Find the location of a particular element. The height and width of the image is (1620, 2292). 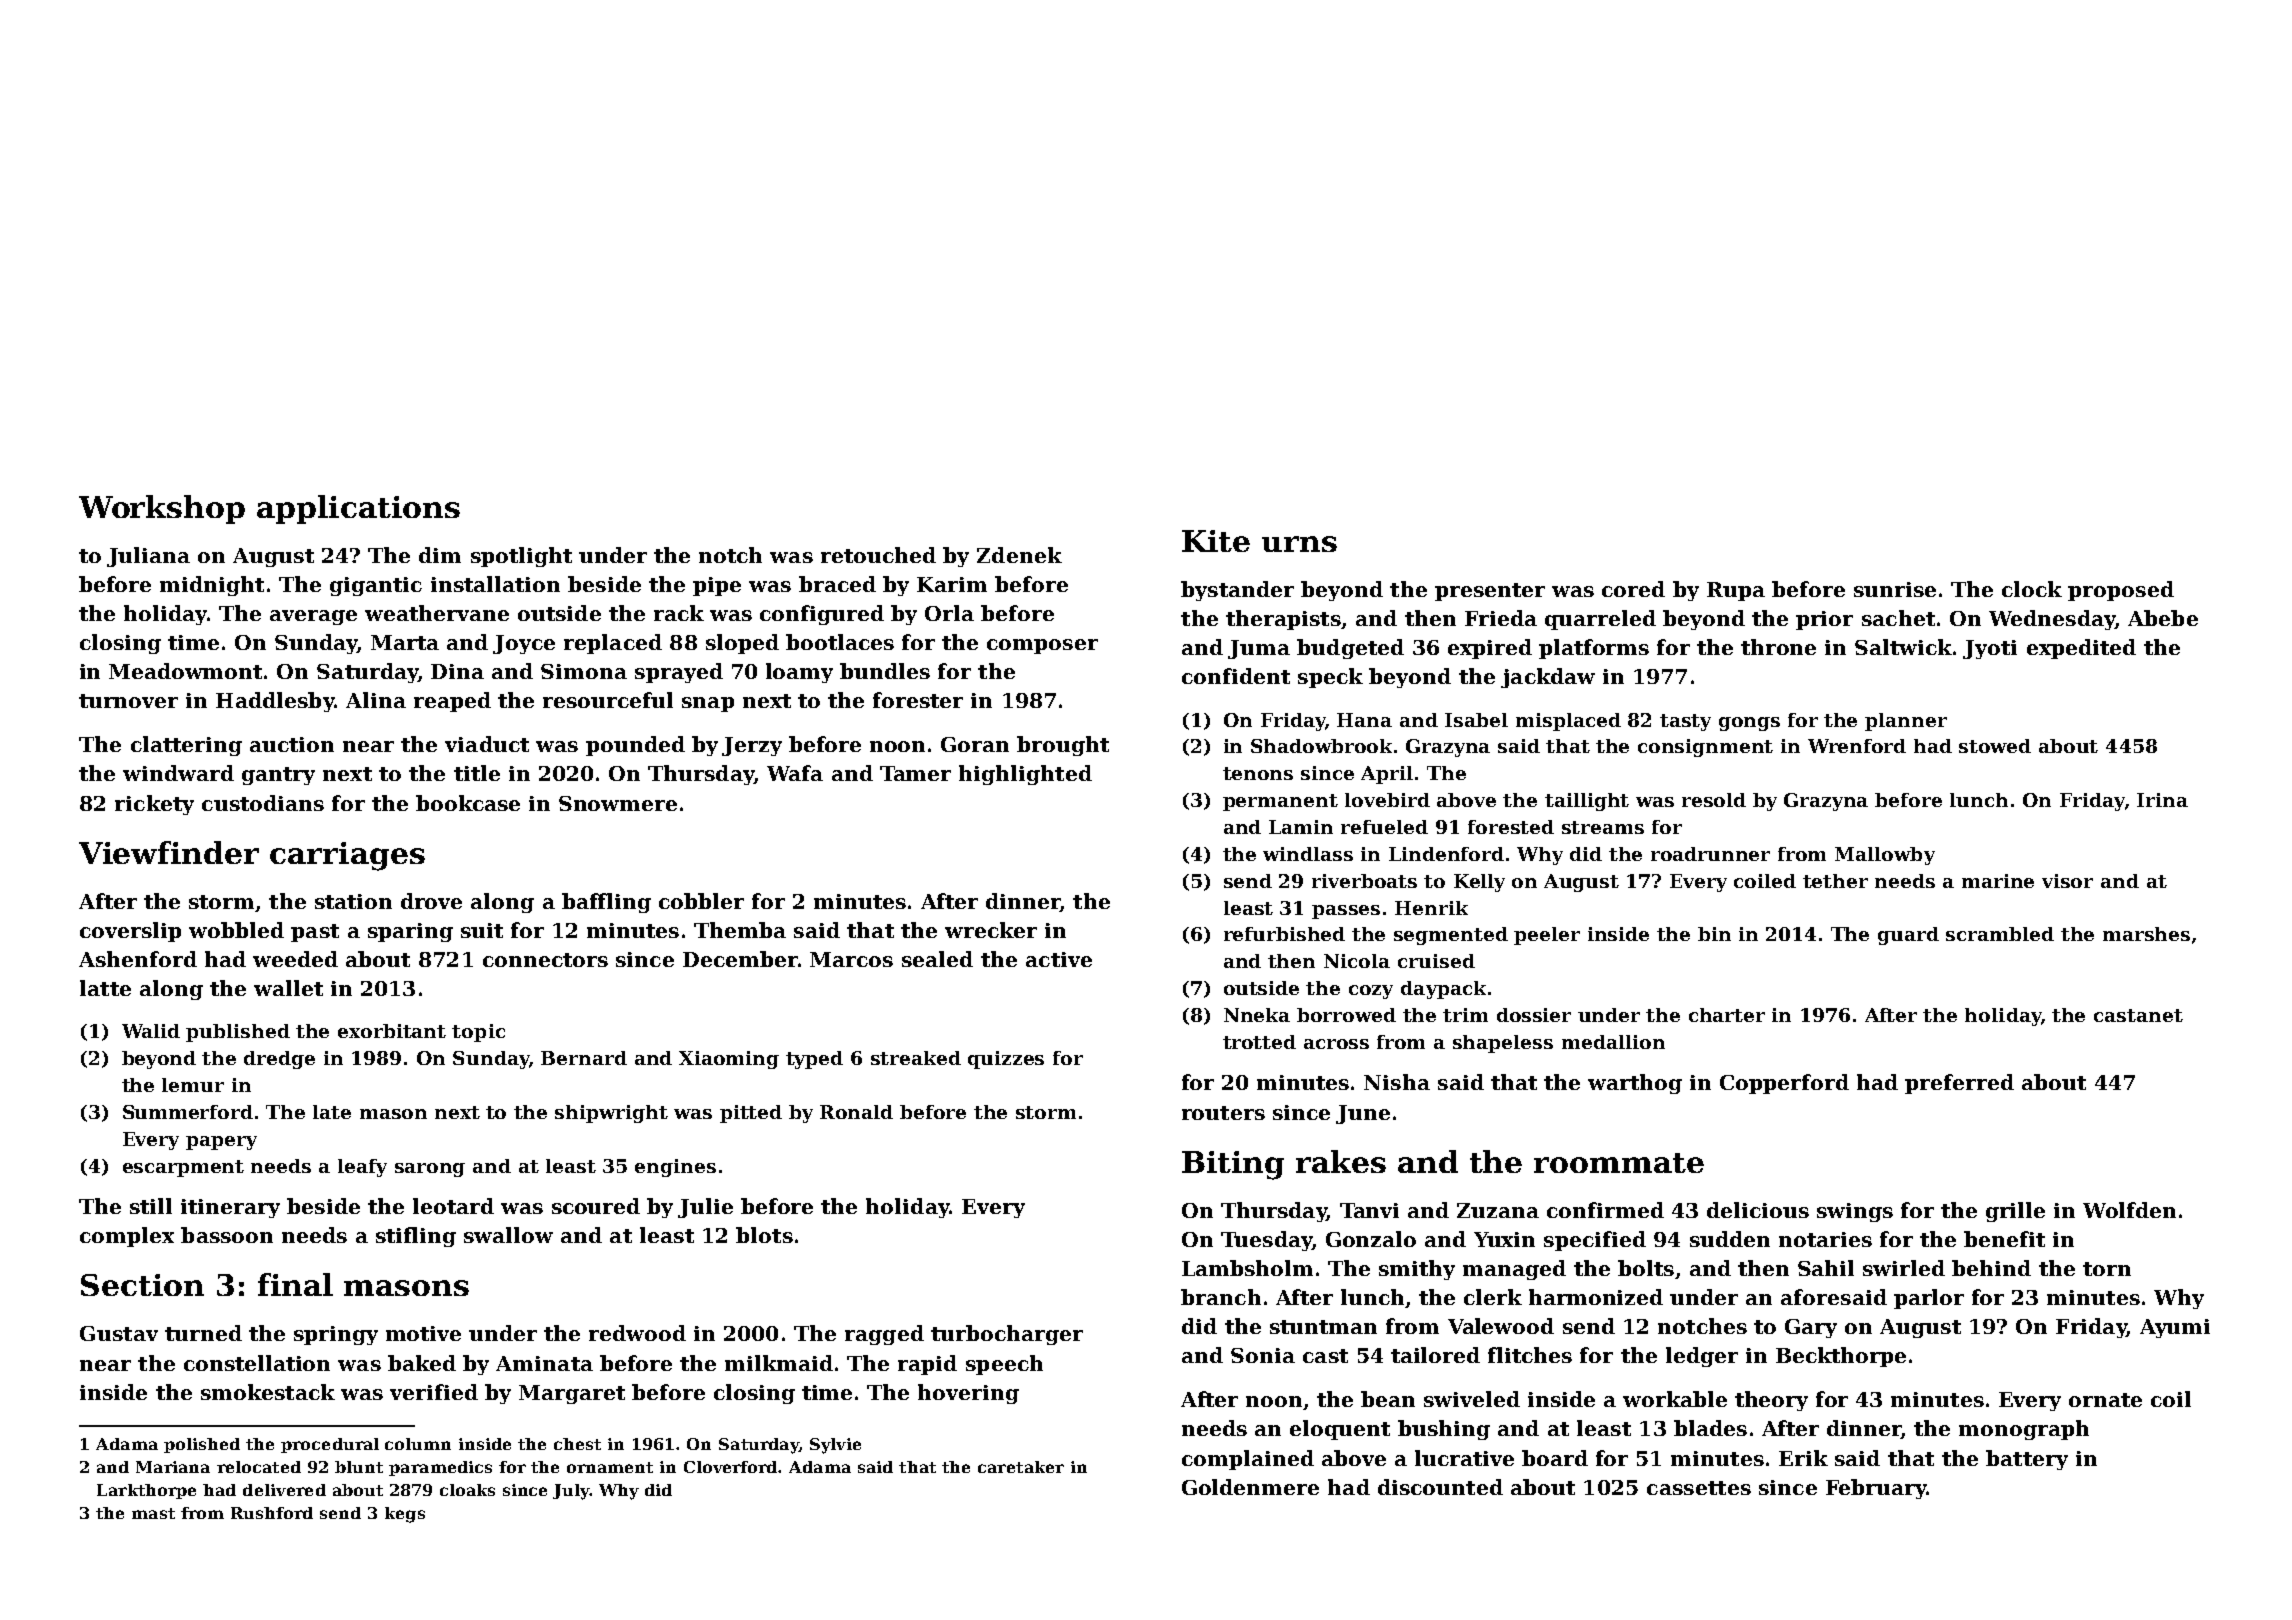

refurbished is located at coordinates (1284, 934).
